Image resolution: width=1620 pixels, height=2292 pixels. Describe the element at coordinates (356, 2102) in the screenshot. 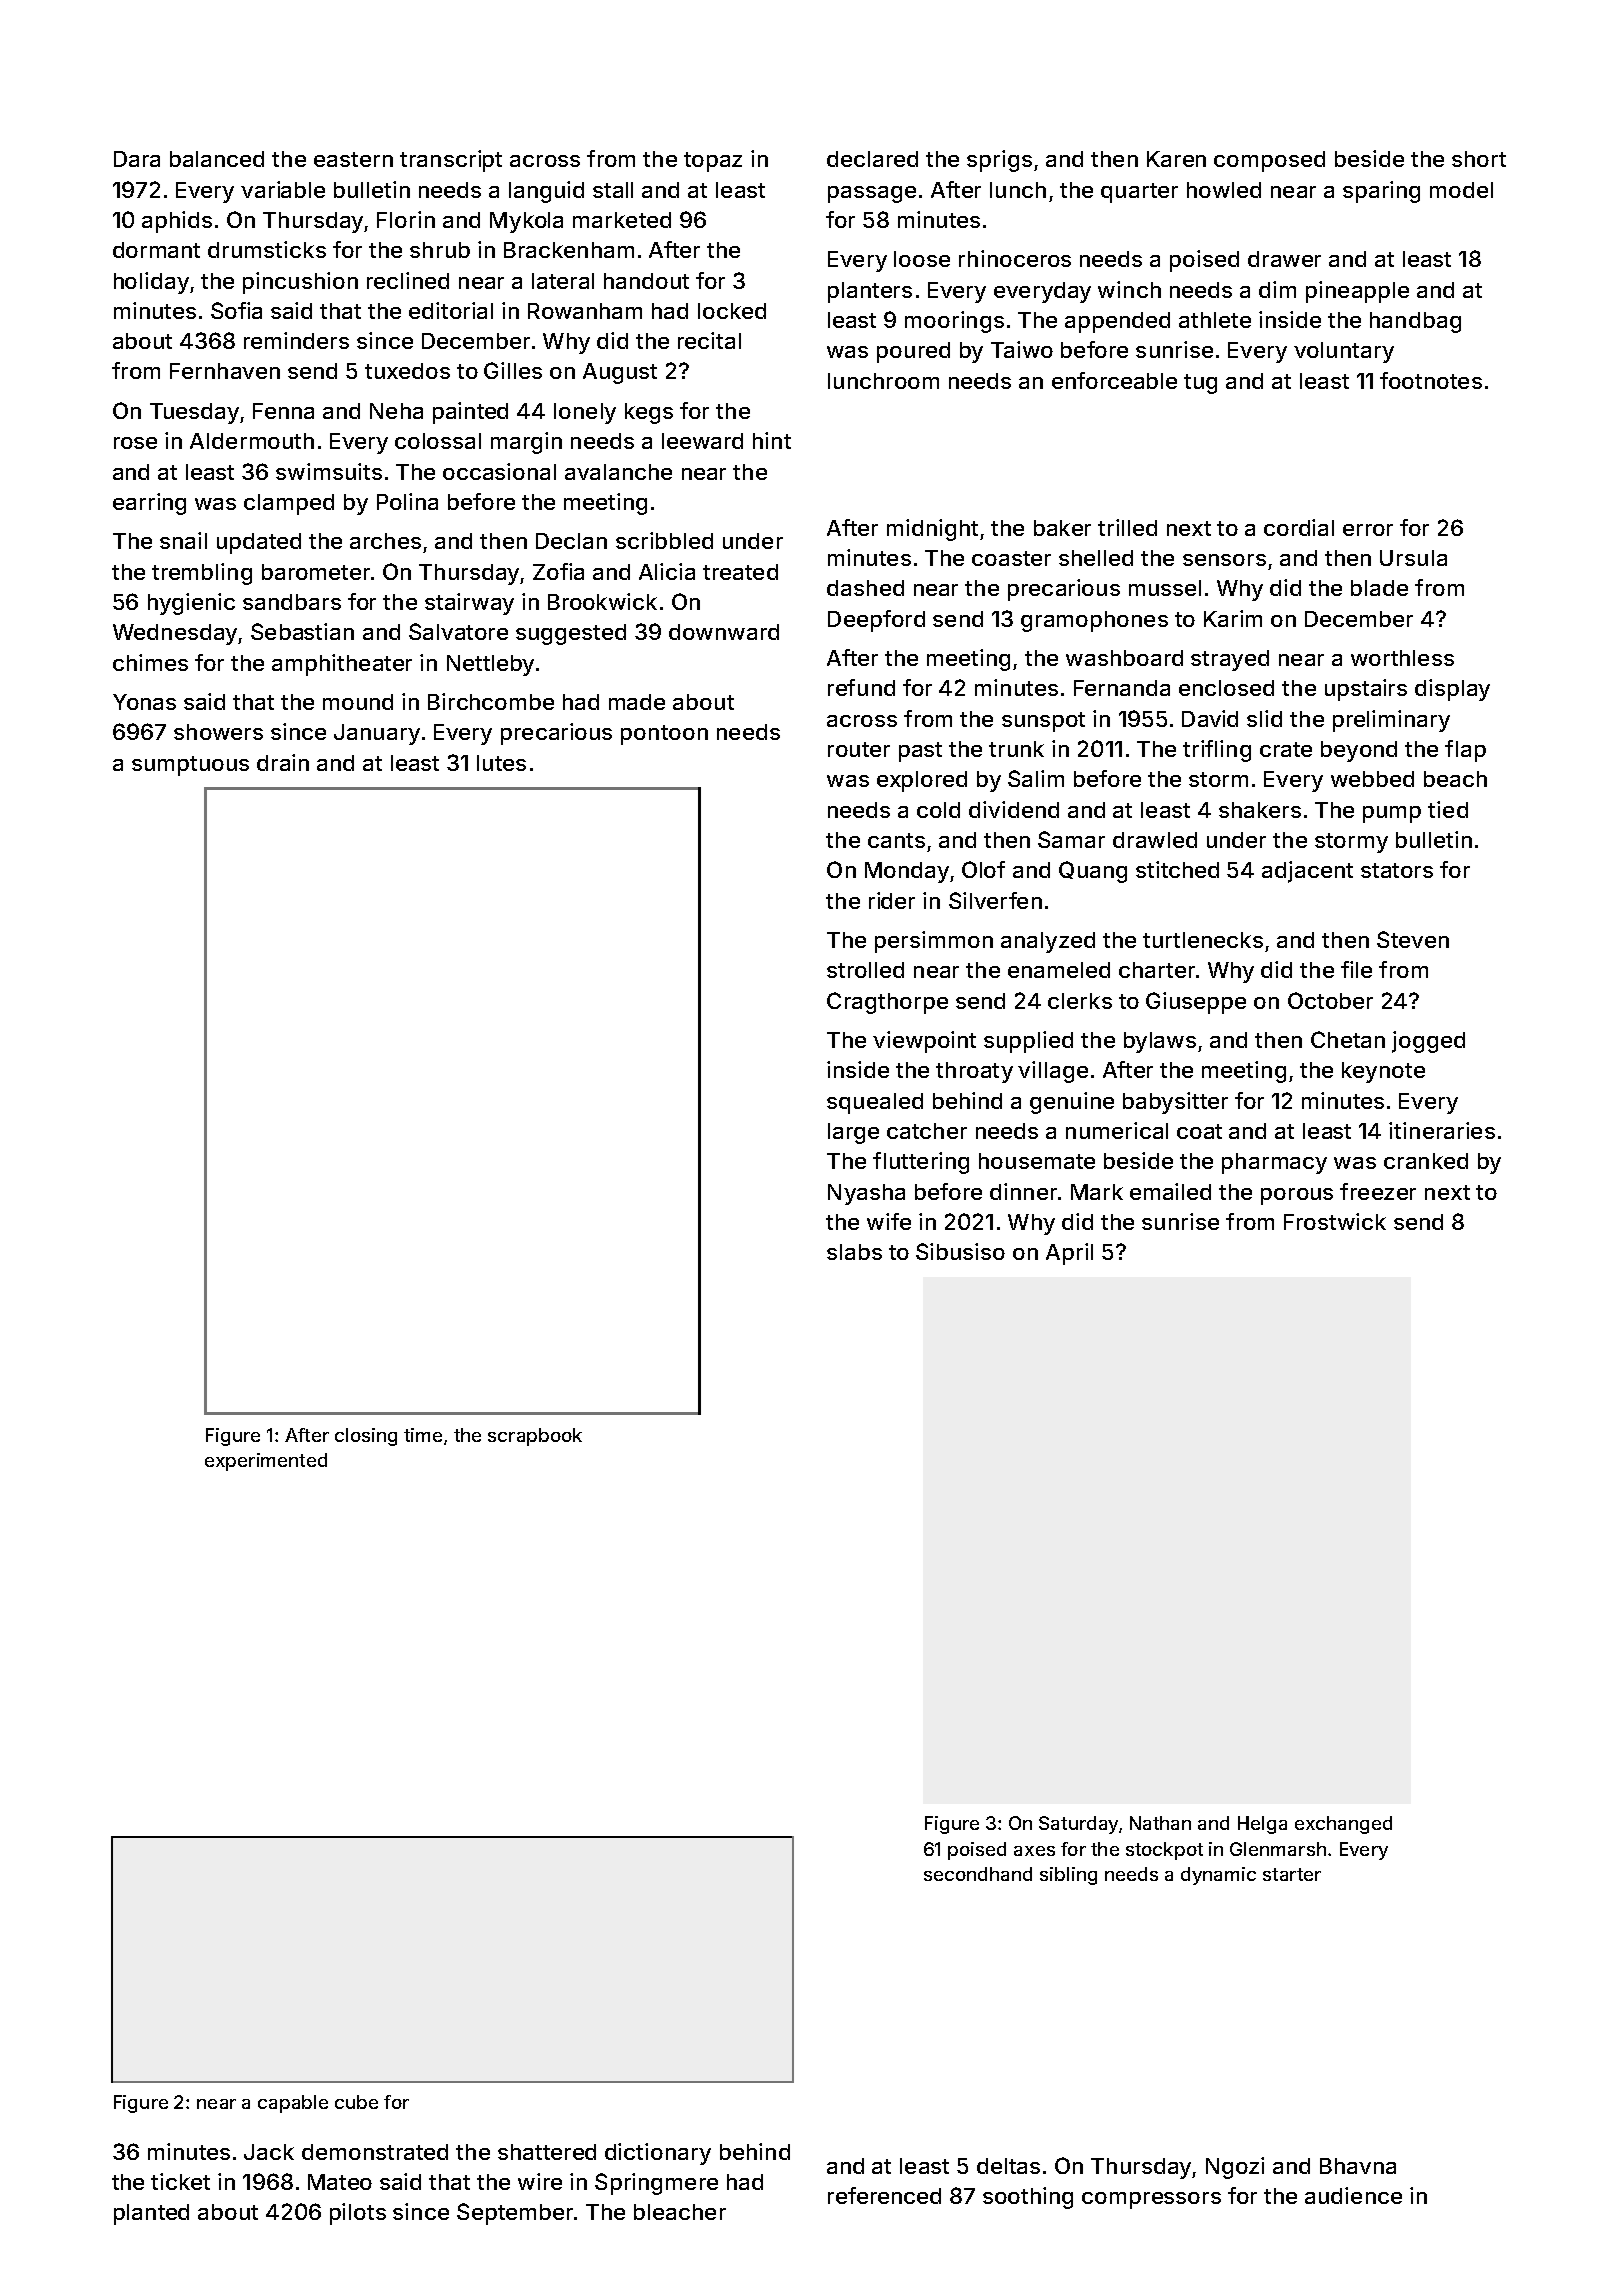

I see `cube` at that location.
